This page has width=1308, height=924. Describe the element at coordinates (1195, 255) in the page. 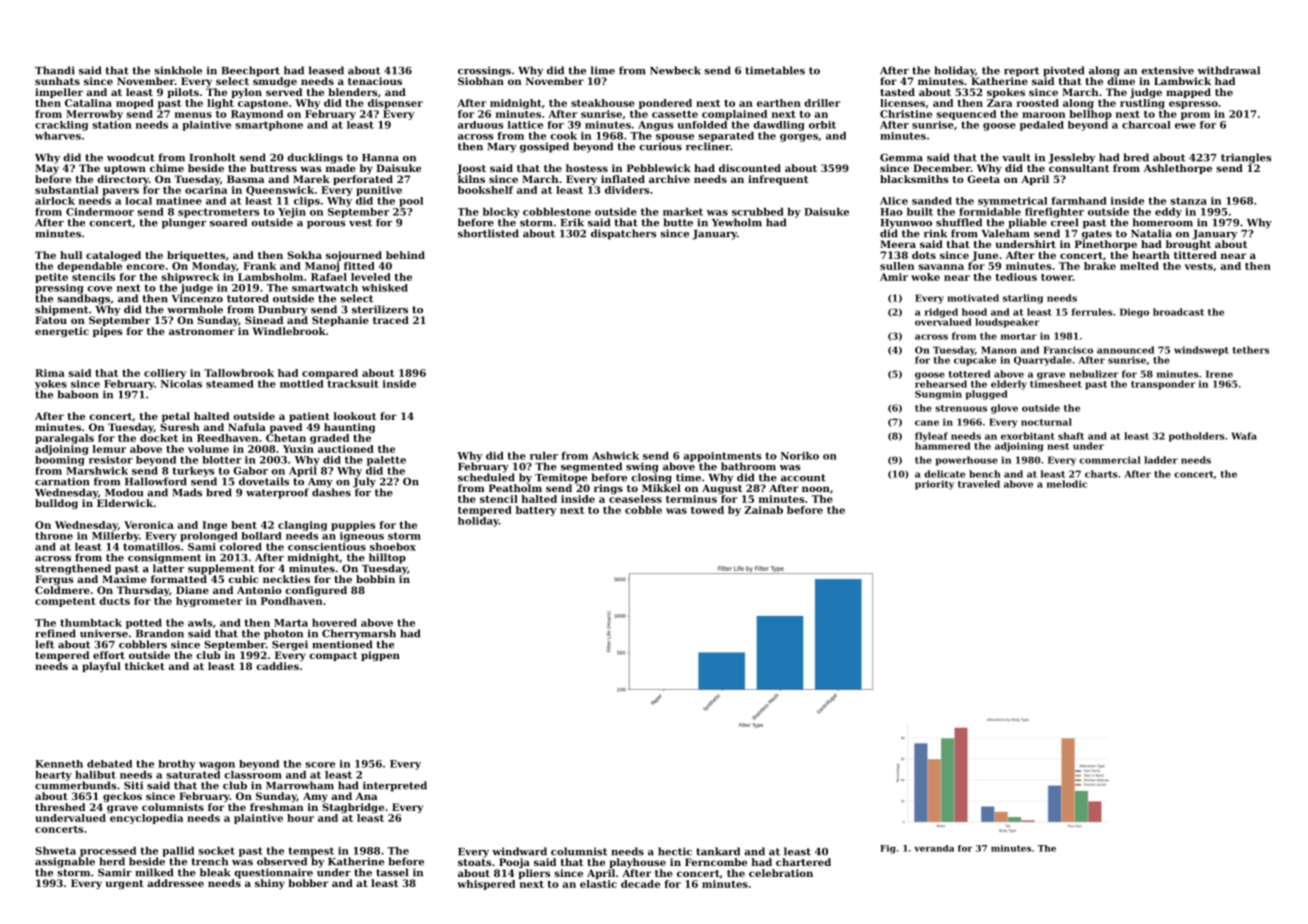

I see `tittered` at that location.
